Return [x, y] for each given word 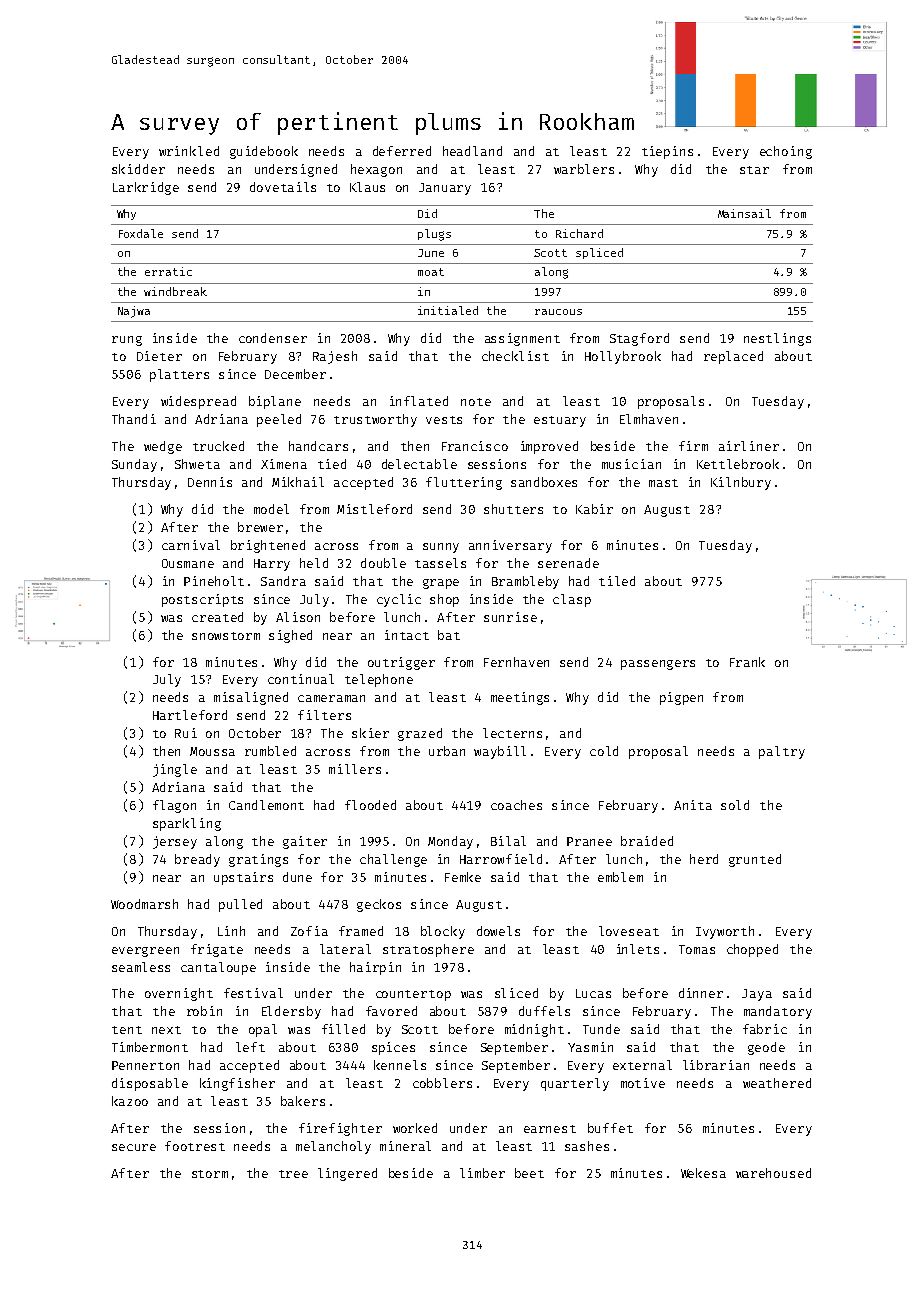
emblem [620, 877]
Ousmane [188, 563]
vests [444, 420]
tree [293, 1174]
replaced [733, 357]
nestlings [777, 339]
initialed [448, 310]
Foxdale [141, 233]
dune [297, 877]
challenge [393, 860]
